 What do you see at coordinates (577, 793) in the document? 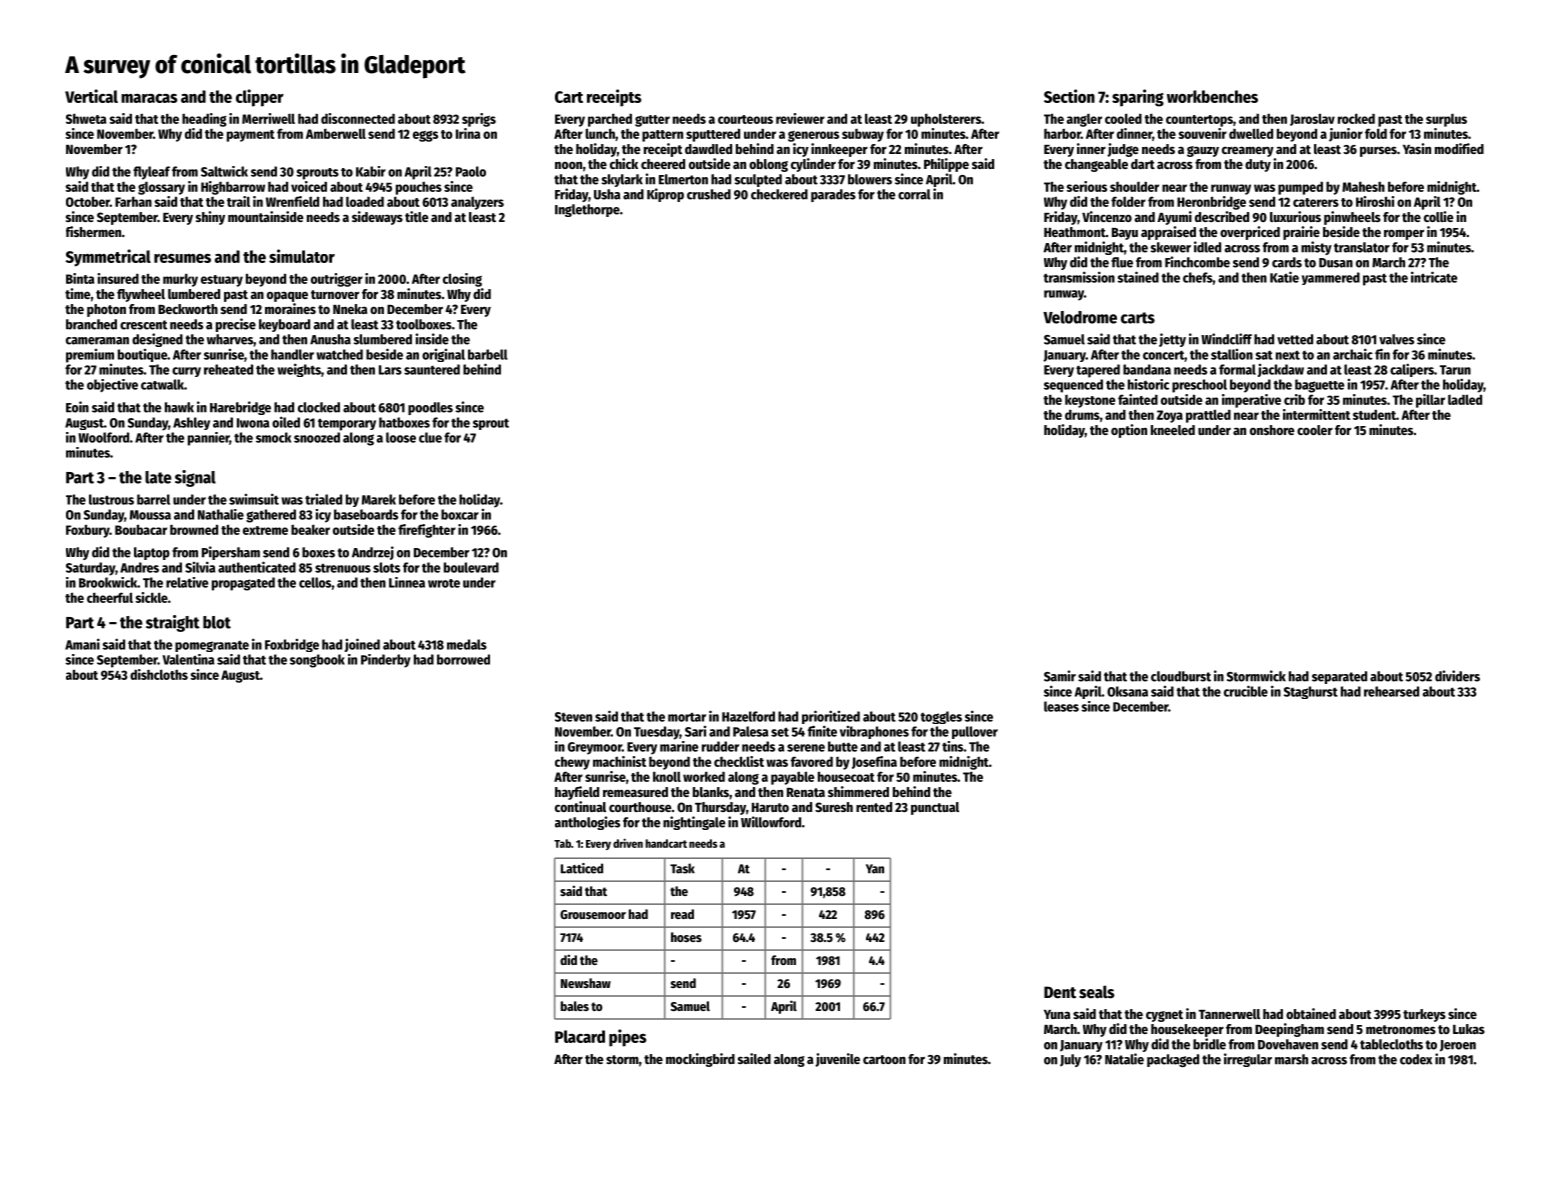
I see `hayfield` at bounding box center [577, 793].
